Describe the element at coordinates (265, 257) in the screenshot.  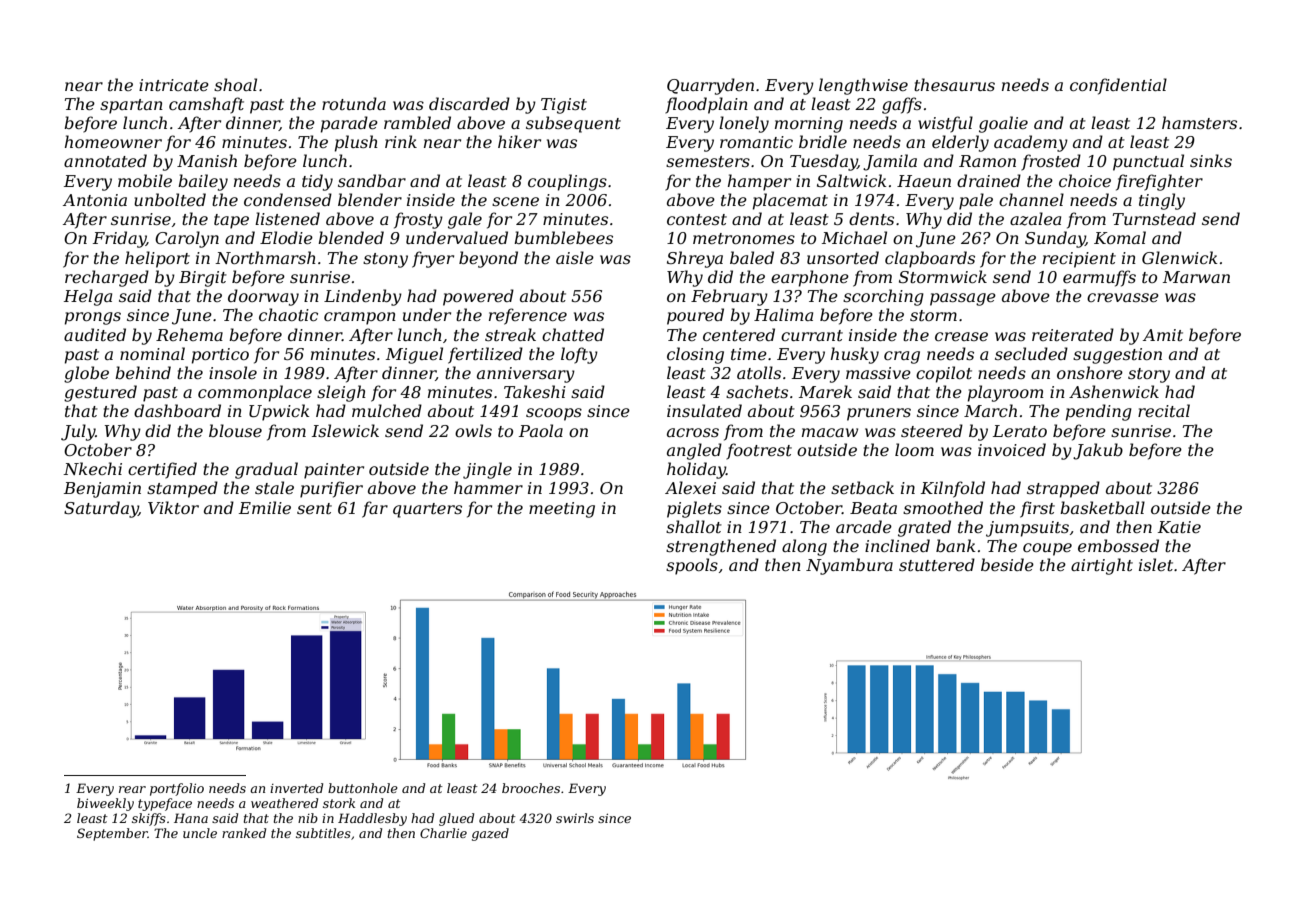
I see `Northmarsh` at that location.
